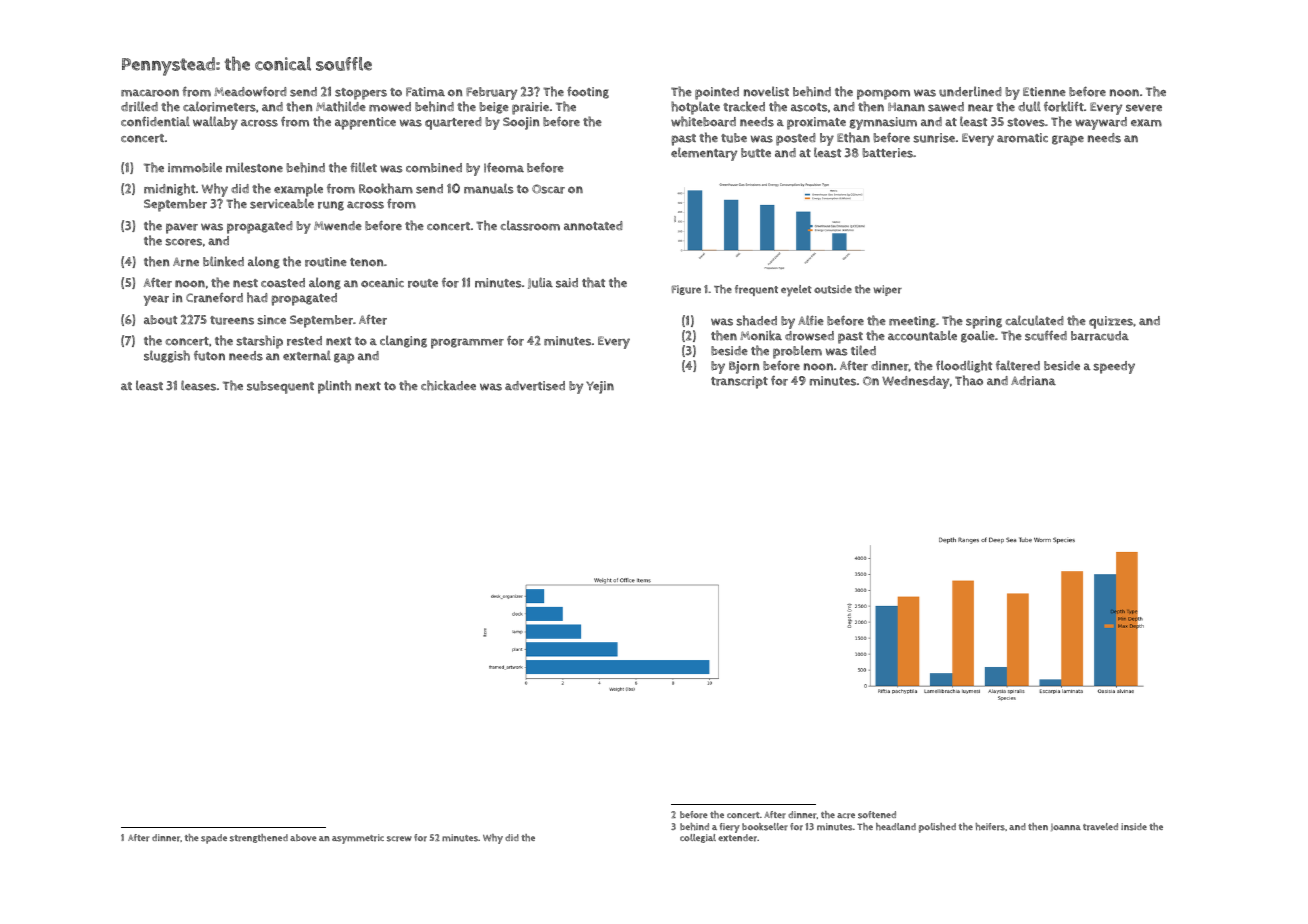 The width and height of the screenshot is (1308, 924). What do you see at coordinates (970, 91) in the screenshot?
I see `underlined` at bounding box center [970, 91].
